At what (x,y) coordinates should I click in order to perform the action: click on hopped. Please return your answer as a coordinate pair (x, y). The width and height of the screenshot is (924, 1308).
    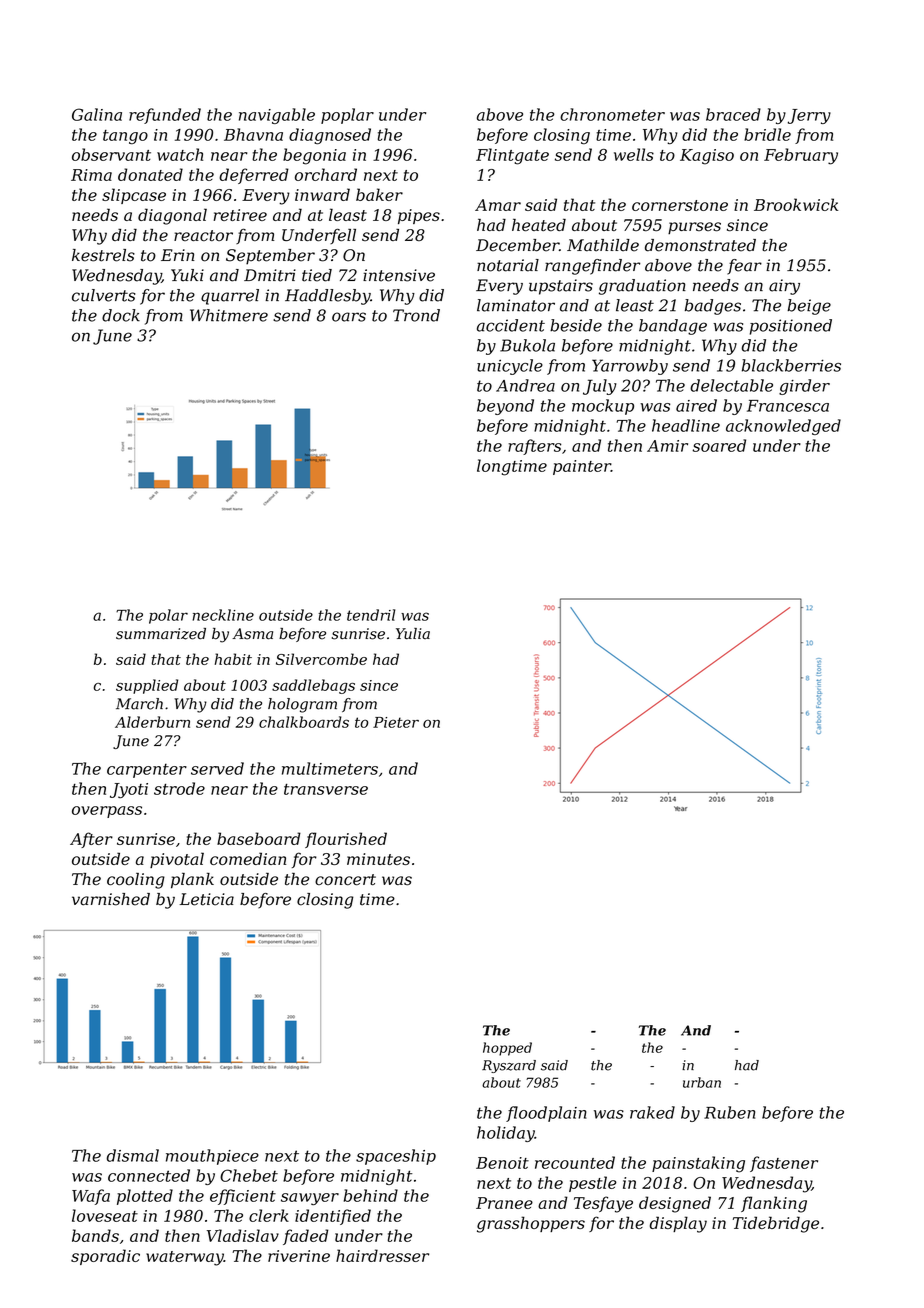
    Looking at the image, I should click on (507, 1049).
